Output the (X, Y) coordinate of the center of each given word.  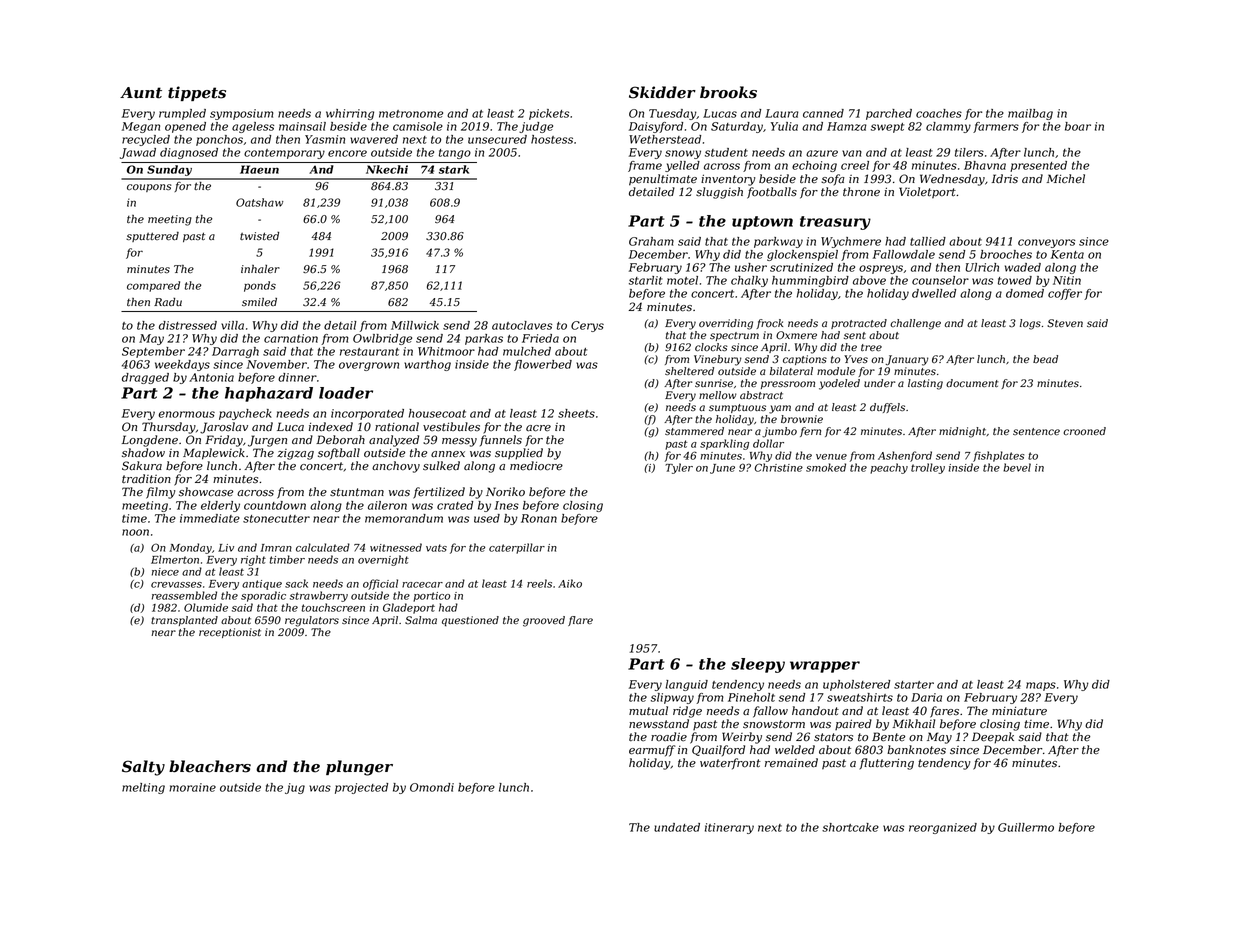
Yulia (784, 126)
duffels (887, 408)
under (879, 383)
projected (361, 788)
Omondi (432, 787)
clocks (711, 347)
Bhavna (985, 165)
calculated (323, 547)
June (722, 469)
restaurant (369, 352)
